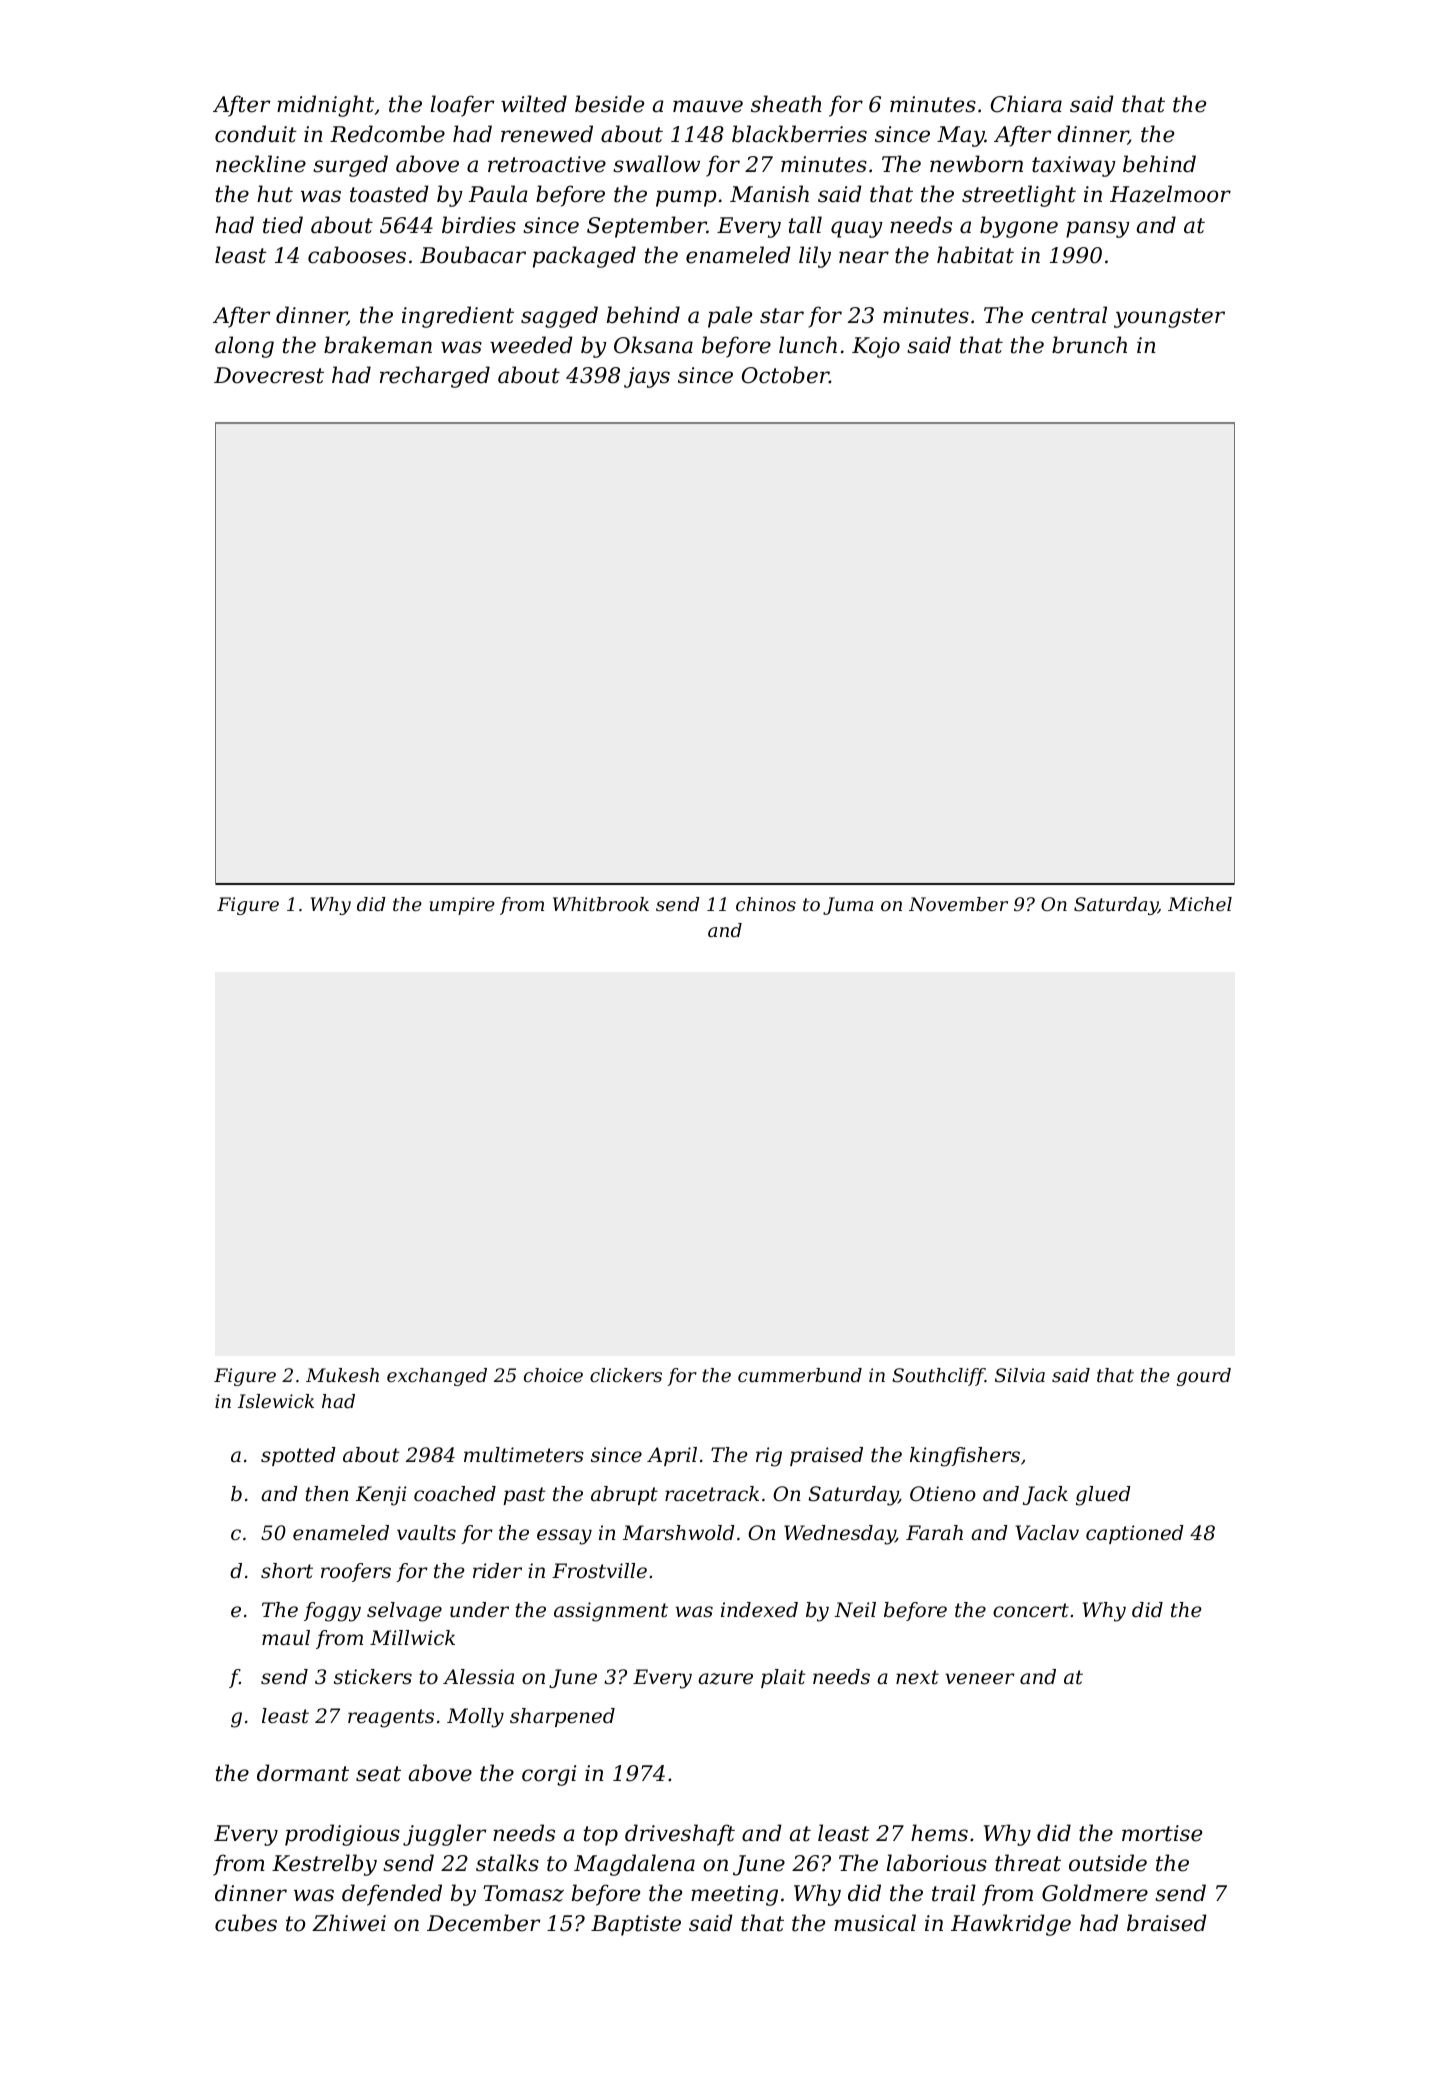 The image size is (1450, 2100). I want to click on choice, so click(553, 1375).
